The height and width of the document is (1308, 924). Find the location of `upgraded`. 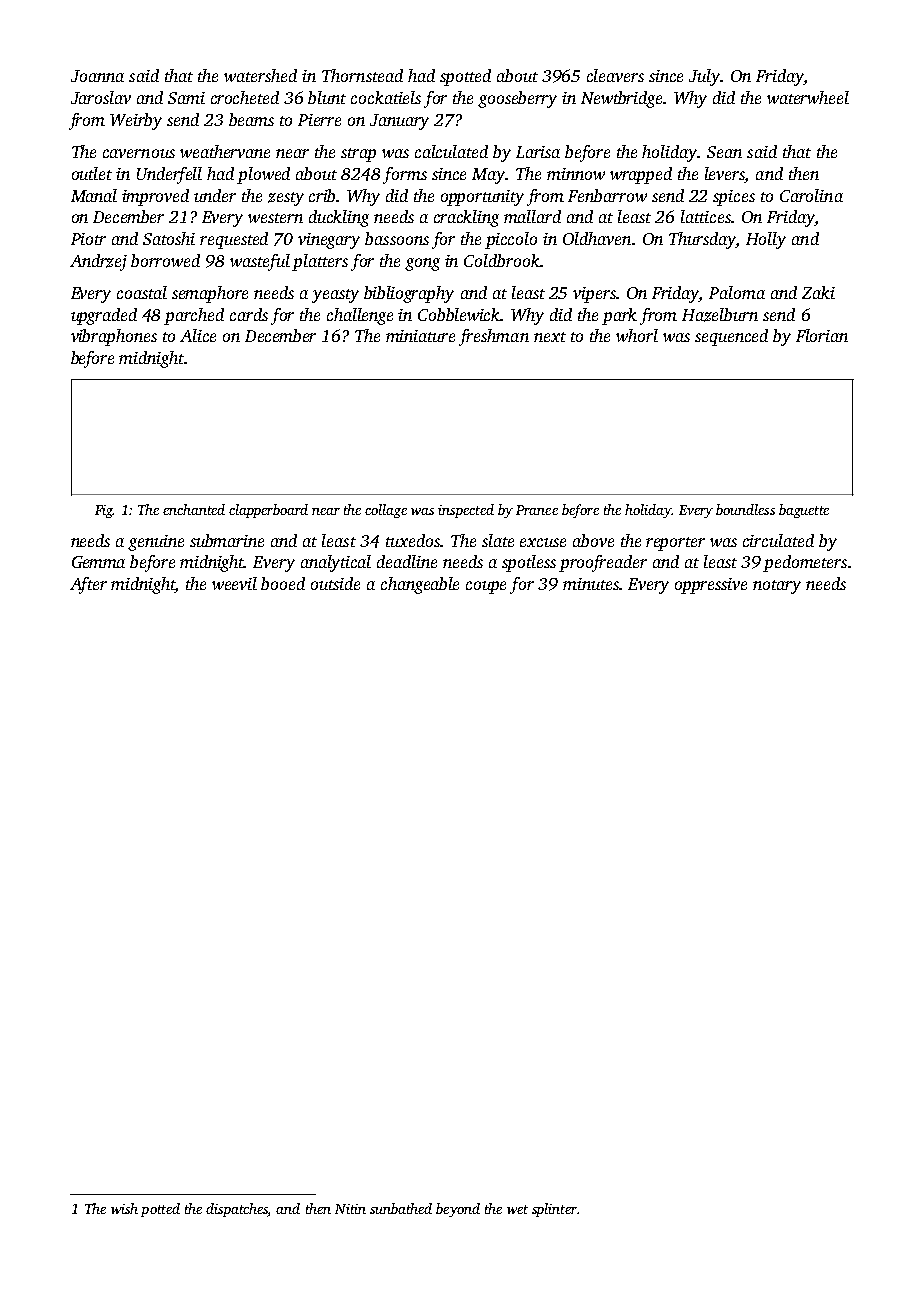

upgraded is located at coordinates (104, 316).
